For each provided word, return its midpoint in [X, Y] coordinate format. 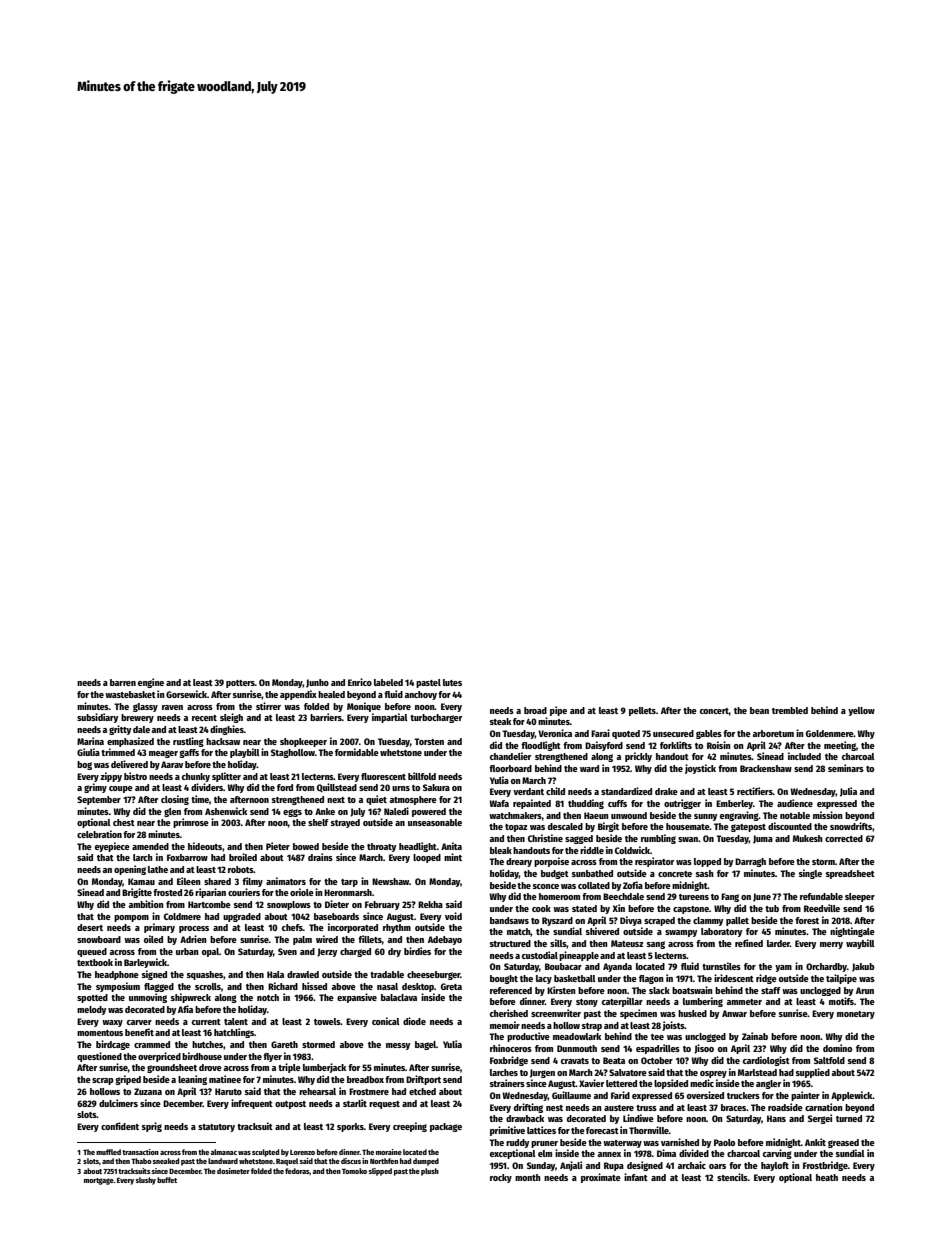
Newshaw [391, 881]
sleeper [860, 897]
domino [837, 1048]
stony [587, 1003]
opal [210, 952]
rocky [501, 1178]
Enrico [360, 682]
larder [778, 943]
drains [320, 857]
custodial [540, 955]
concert [714, 711]
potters [240, 684]
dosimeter [233, 1171]
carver [139, 1022]
